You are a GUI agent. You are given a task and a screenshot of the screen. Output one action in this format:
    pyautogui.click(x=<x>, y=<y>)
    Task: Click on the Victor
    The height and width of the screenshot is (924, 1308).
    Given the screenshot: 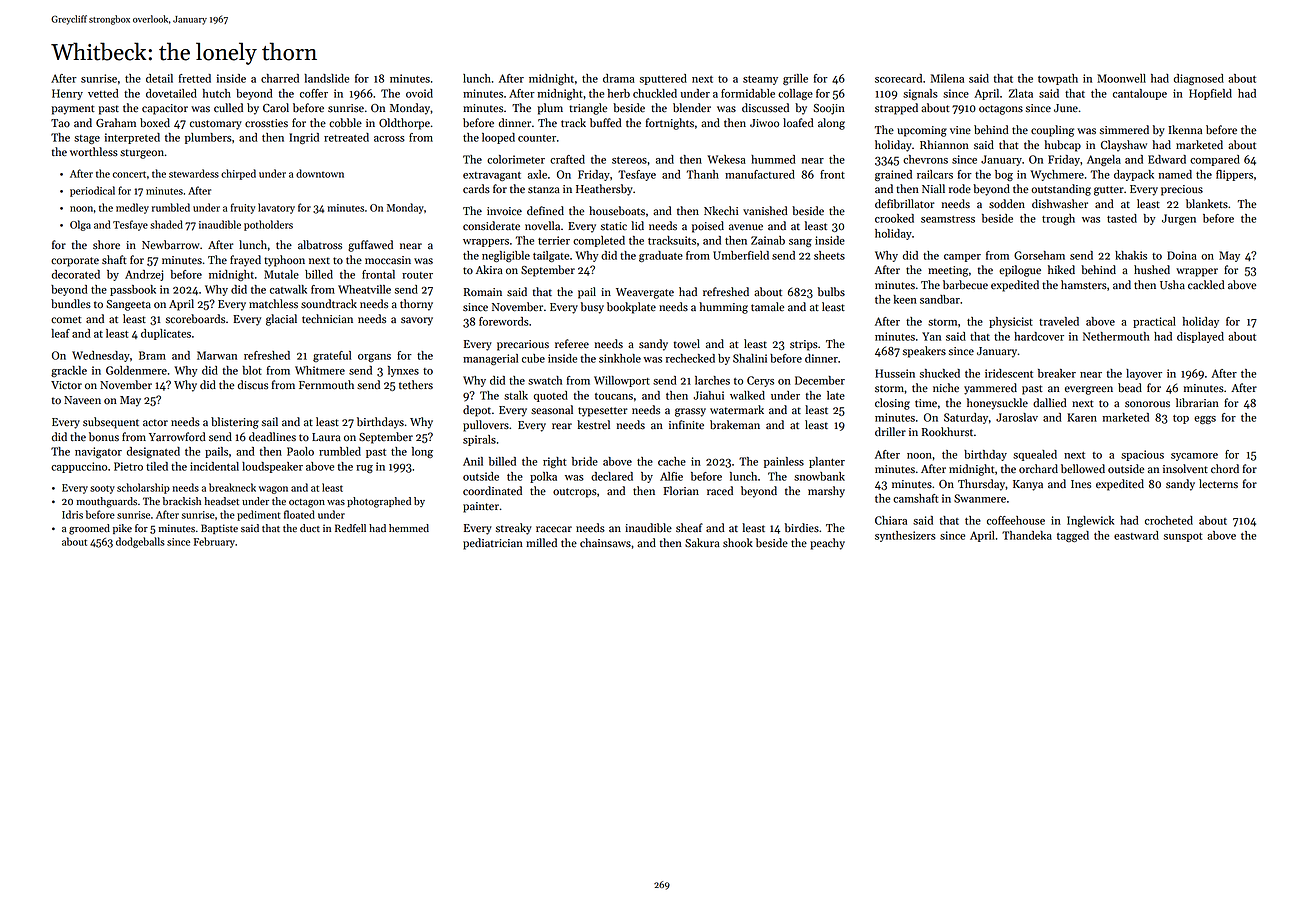 What is the action you would take?
    pyautogui.click(x=66, y=385)
